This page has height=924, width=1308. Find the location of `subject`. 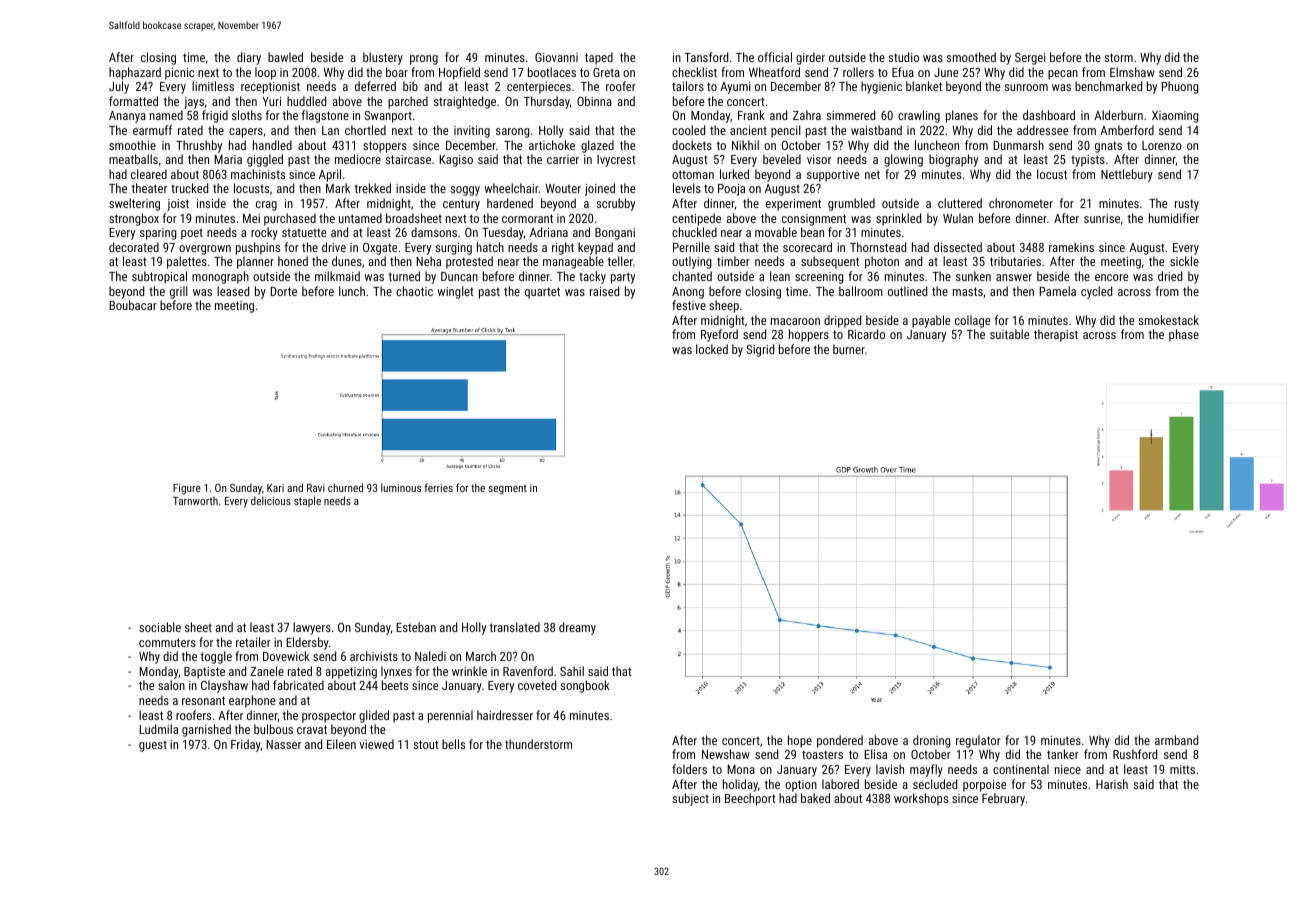

subject is located at coordinates (690, 799).
